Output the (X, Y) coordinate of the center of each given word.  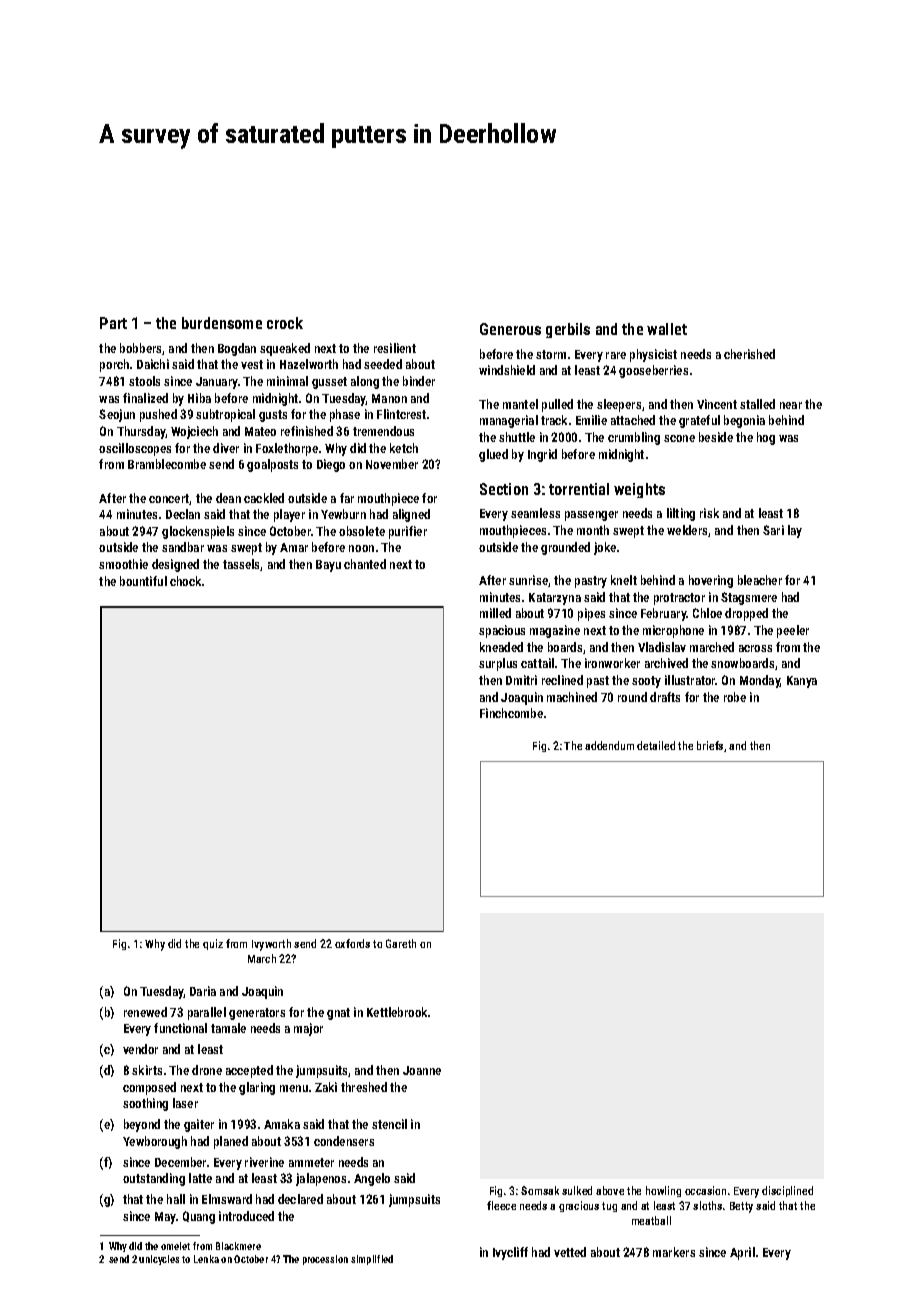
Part (113, 323)
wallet (667, 329)
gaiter (199, 1125)
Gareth (401, 943)
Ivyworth (271, 945)
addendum (609, 745)
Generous (510, 329)
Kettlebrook (397, 1012)
